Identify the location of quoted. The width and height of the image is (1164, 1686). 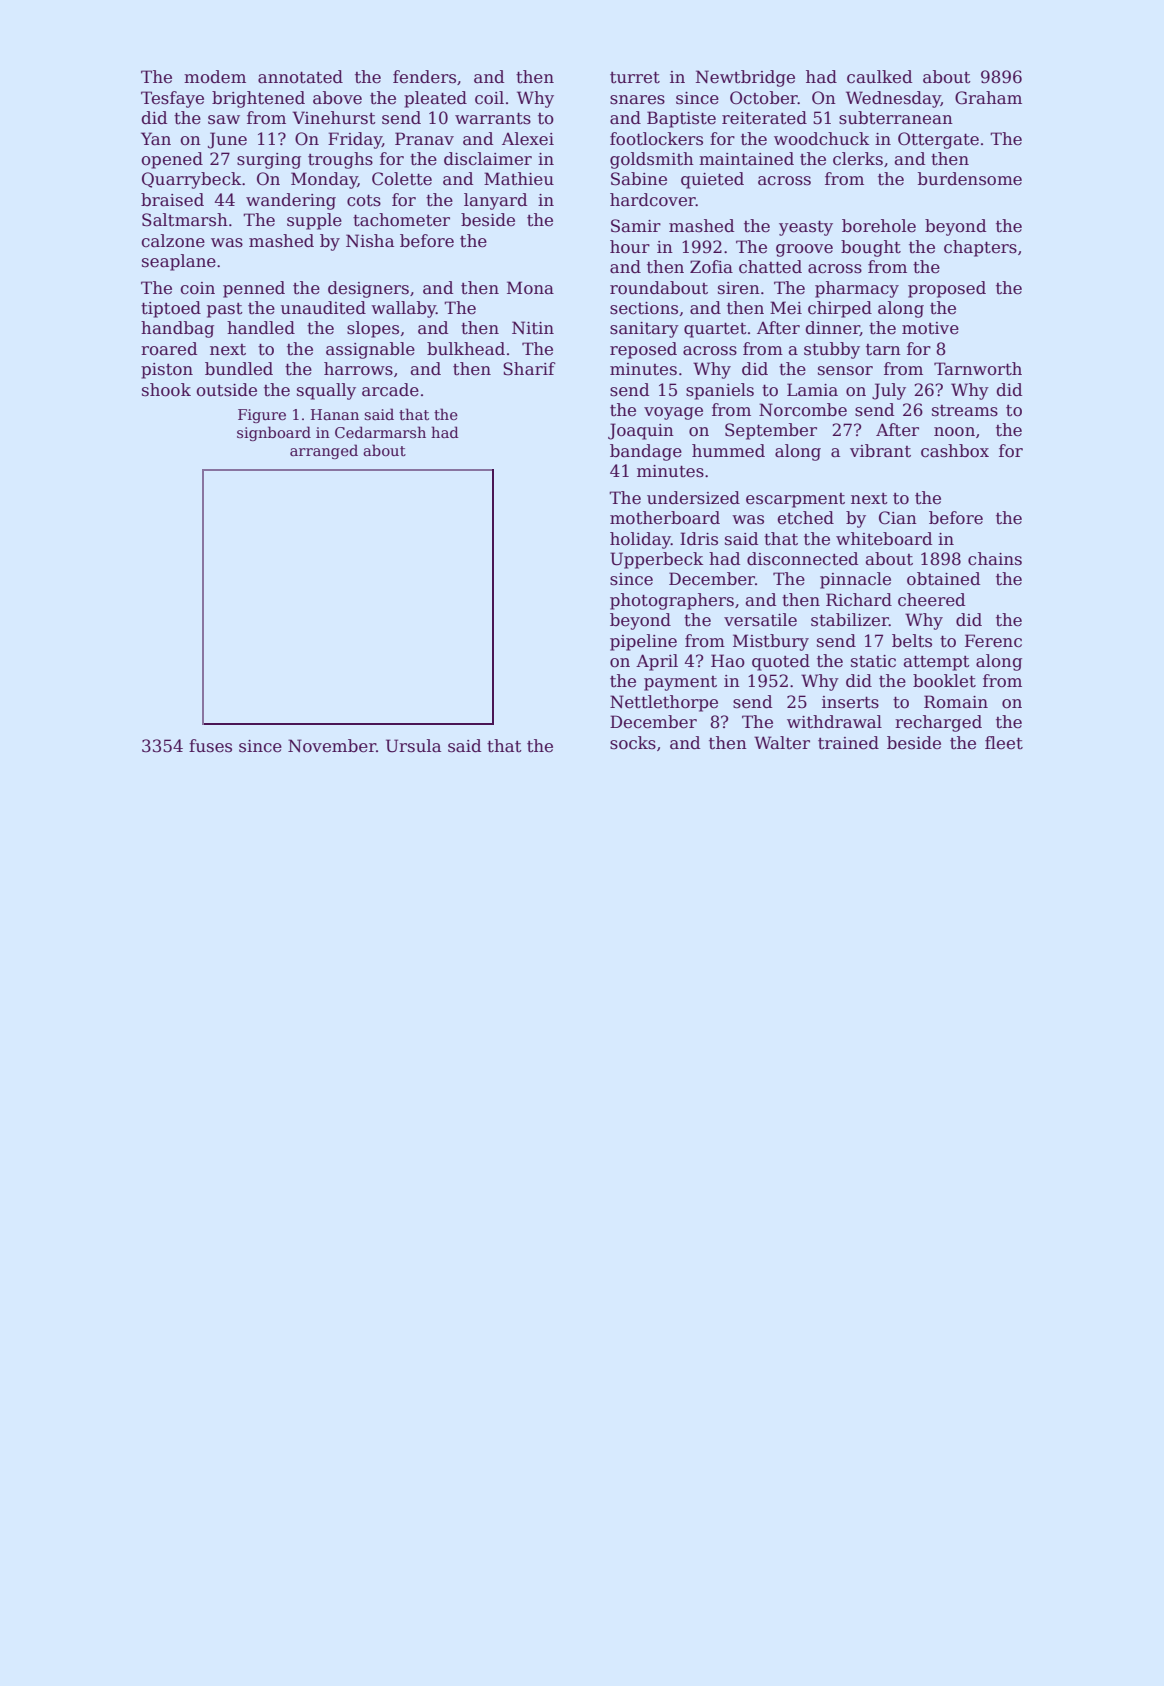
(781, 662).
